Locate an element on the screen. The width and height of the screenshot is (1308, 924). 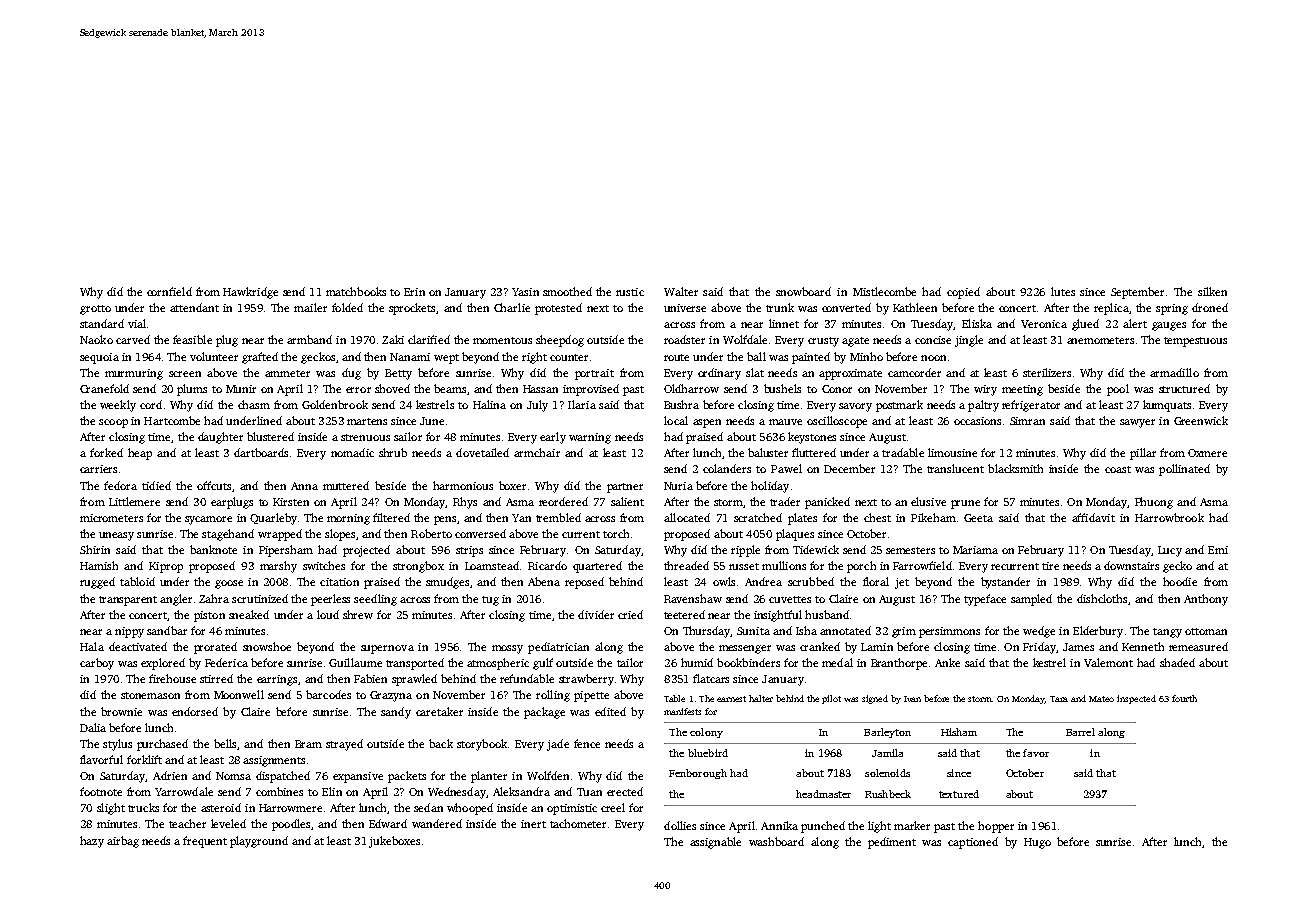
Barrel is located at coordinates (1080, 732).
